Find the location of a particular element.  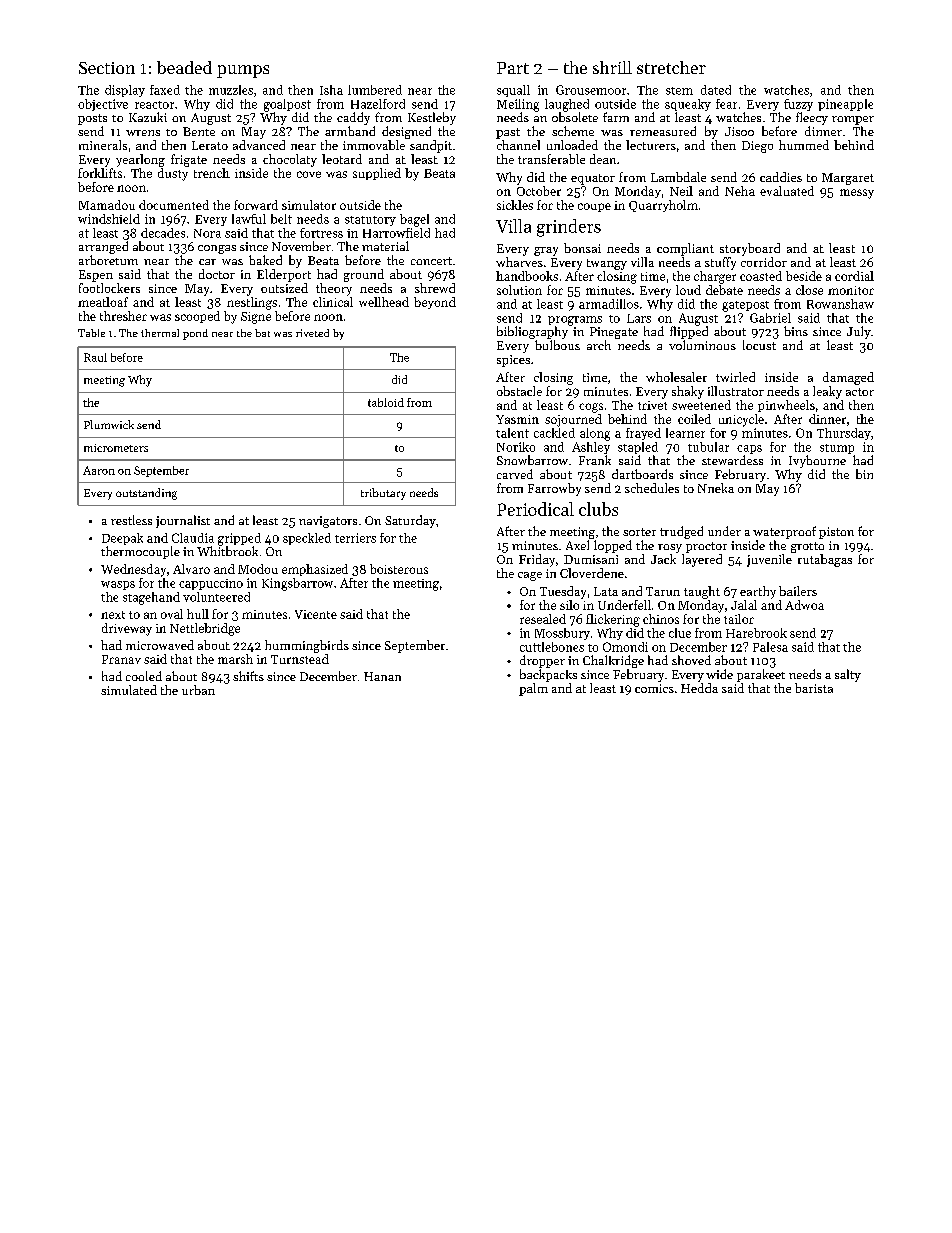

Saturday is located at coordinates (410, 521).
